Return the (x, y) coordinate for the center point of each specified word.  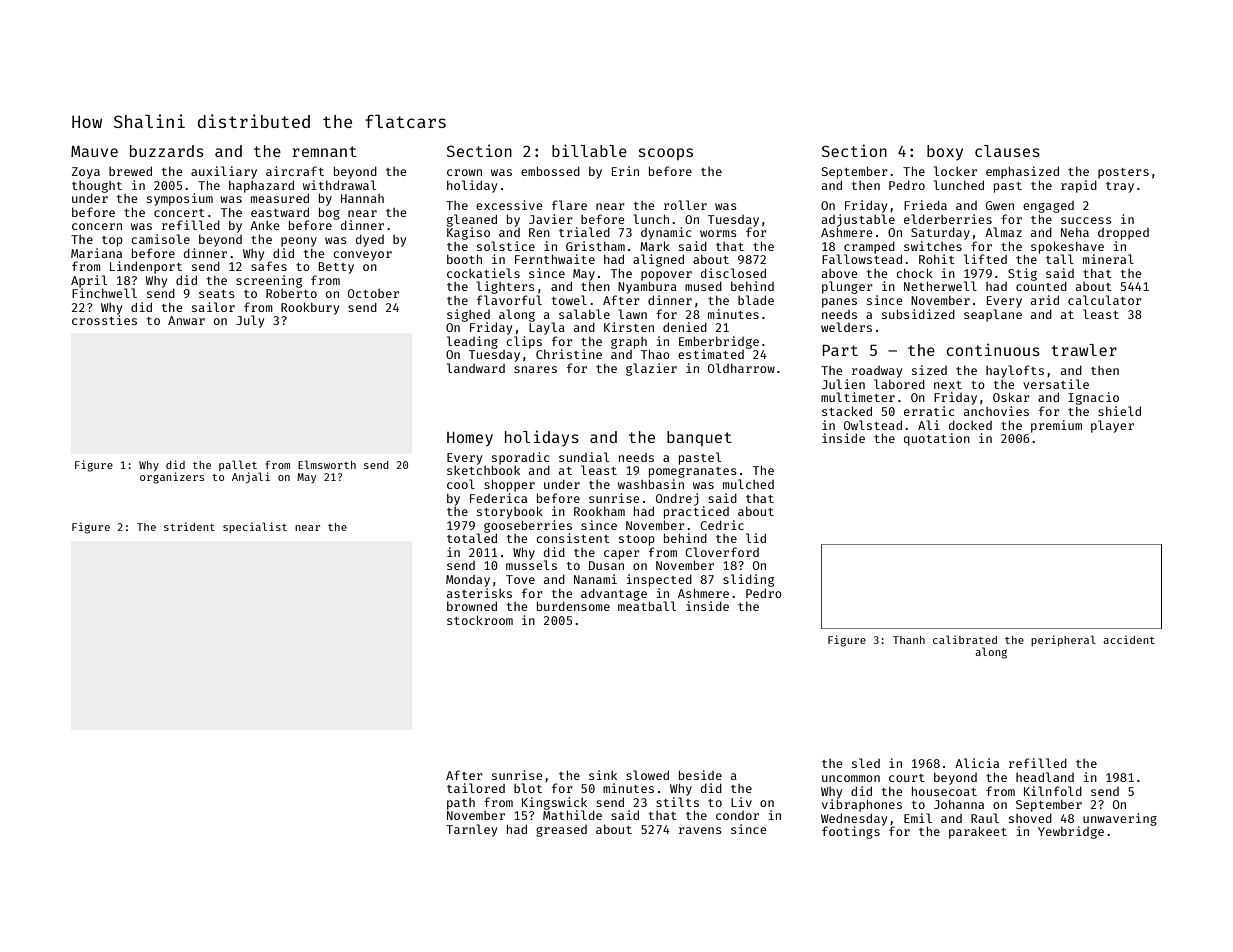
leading (472, 342)
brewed (130, 171)
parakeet (978, 832)
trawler (1084, 350)
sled (866, 763)
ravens (700, 830)
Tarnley (471, 830)
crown (464, 172)
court (907, 778)
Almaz (1003, 232)
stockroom (480, 620)
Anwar (186, 320)
